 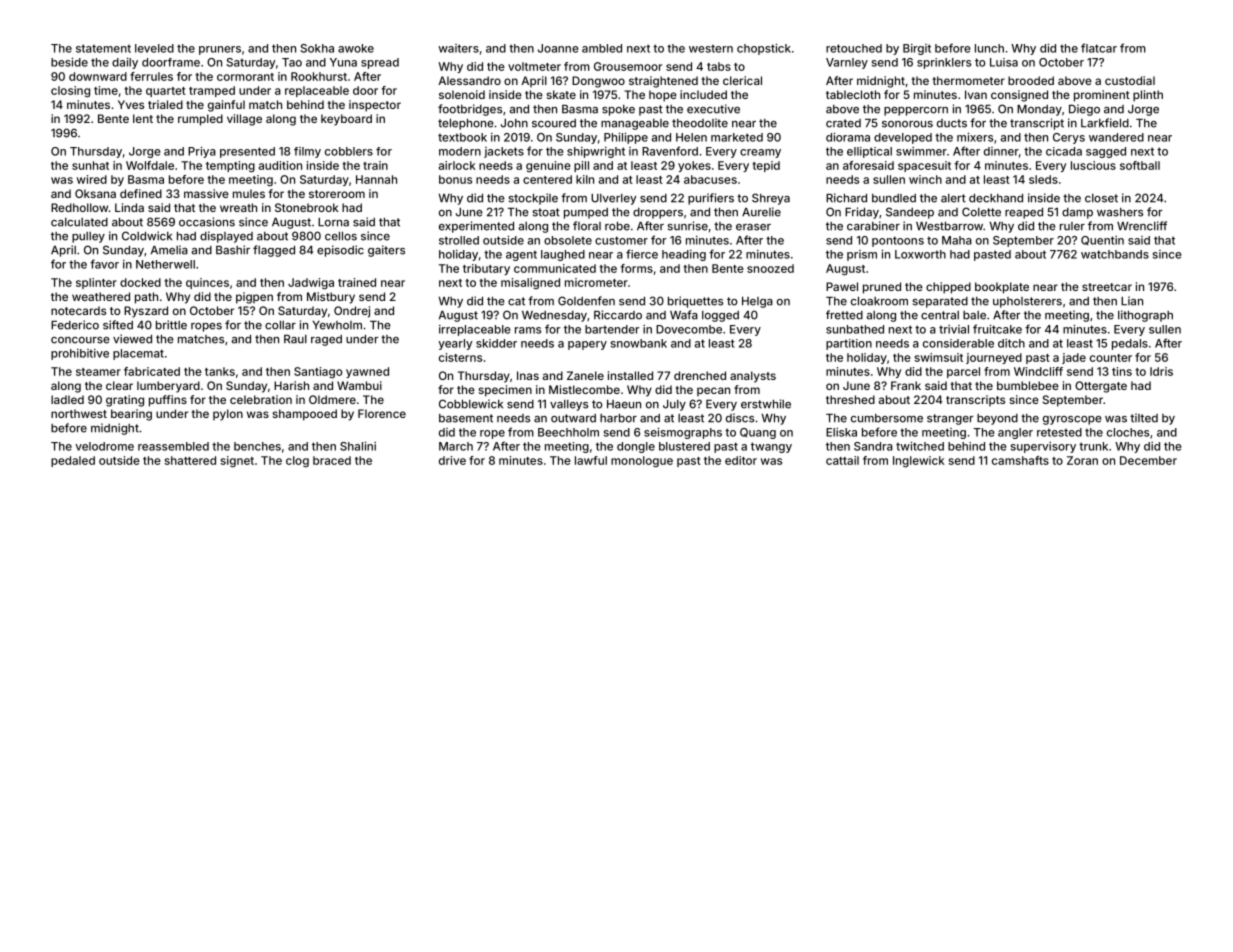 What do you see at coordinates (586, 213) in the page?
I see `pumped` at bounding box center [586, 213].
